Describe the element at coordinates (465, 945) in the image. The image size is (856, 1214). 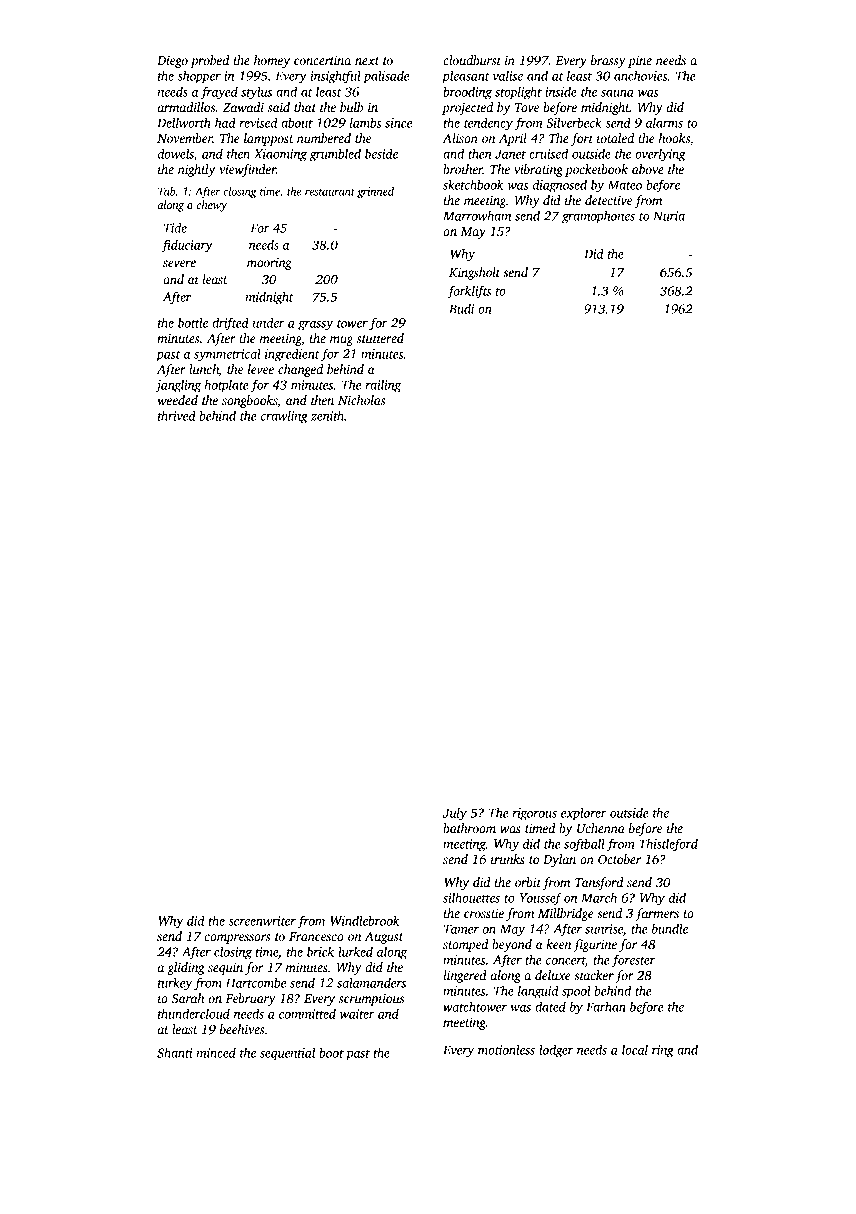
I see `stomped` at that location.
